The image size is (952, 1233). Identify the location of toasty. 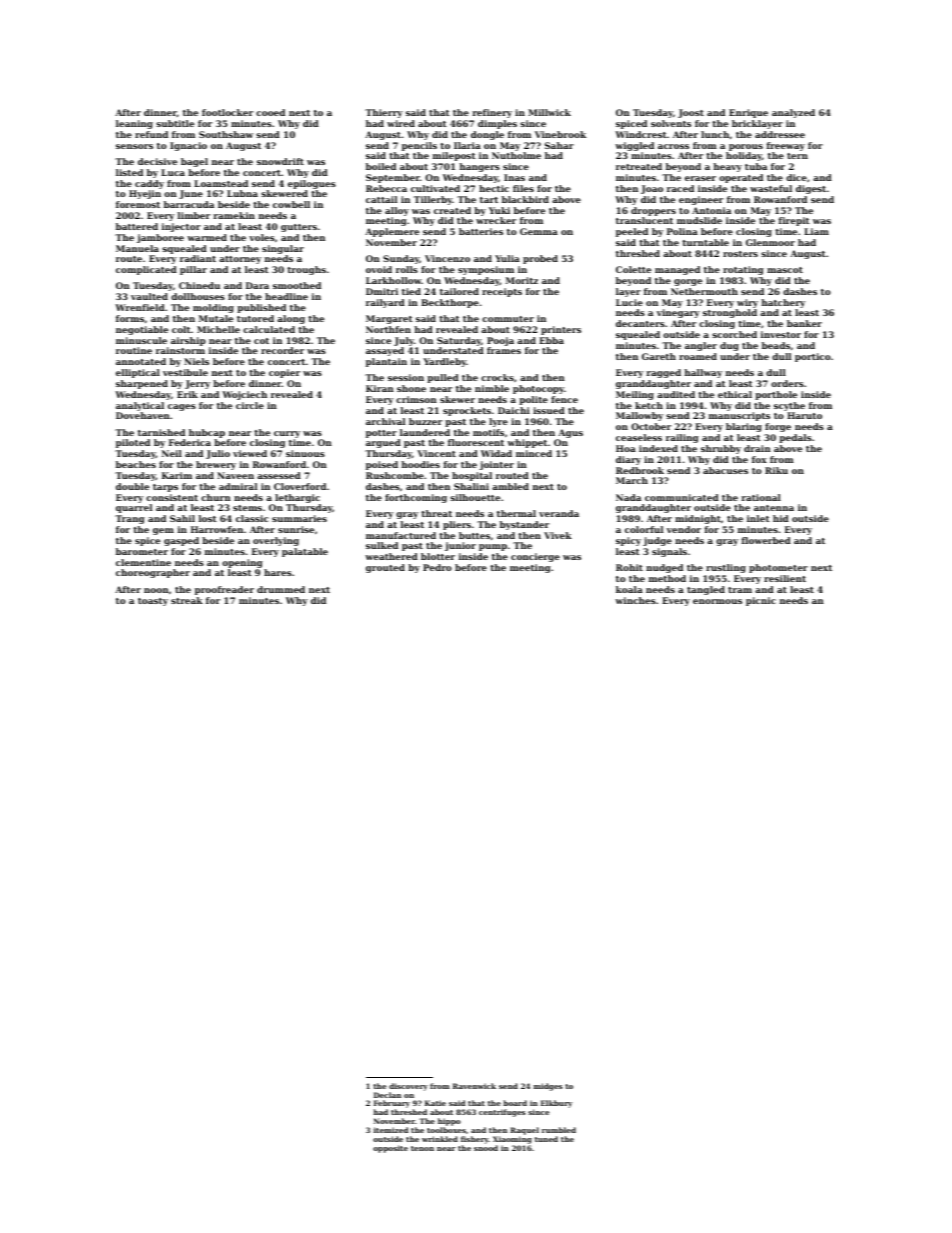
(153, 602).
